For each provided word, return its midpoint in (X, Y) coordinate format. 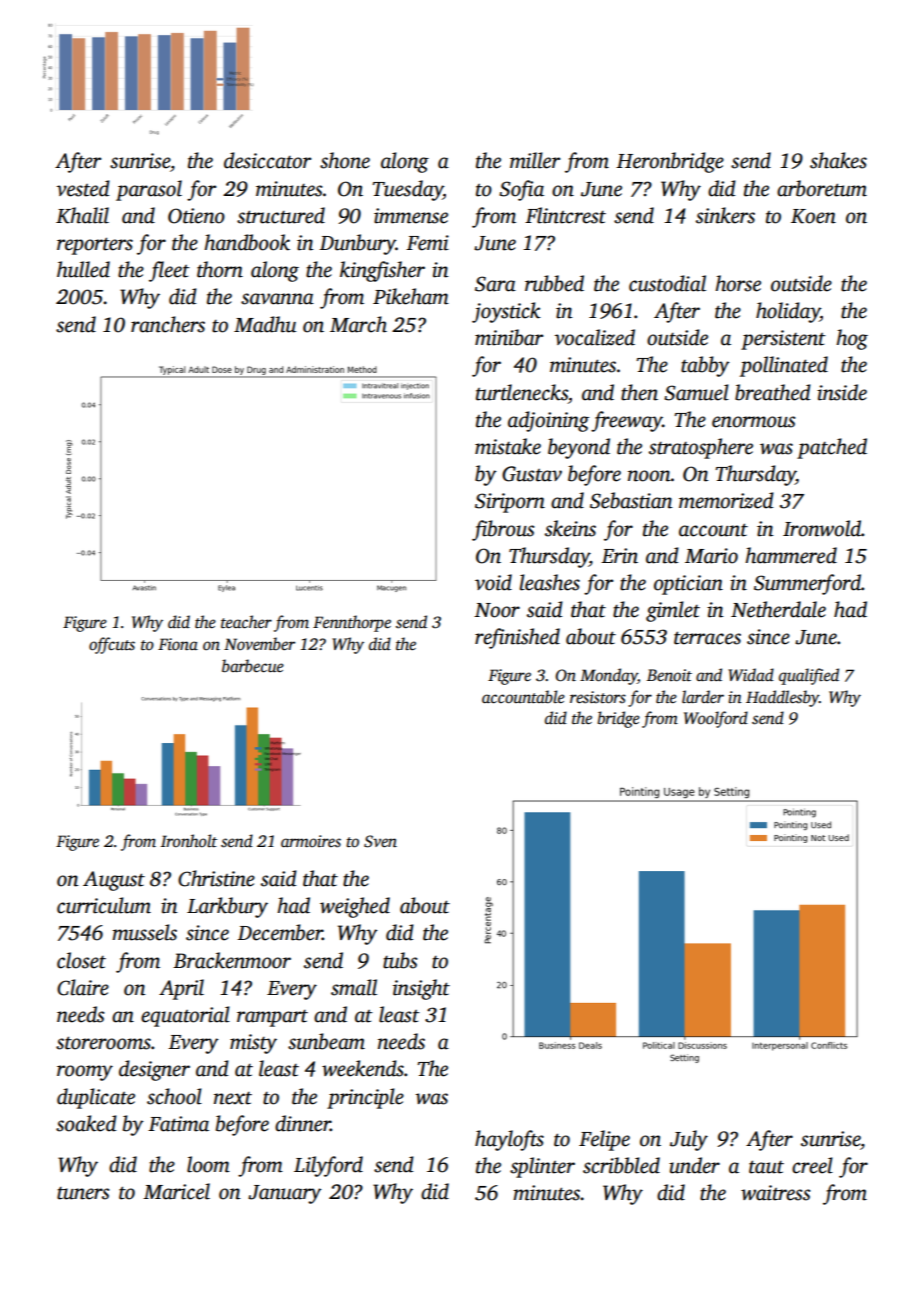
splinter (542, 1167)
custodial (667, 283)
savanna (277, 299)
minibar (509, 337)
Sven (380, 841)
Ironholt (189, 841)
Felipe (604, 1140)
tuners (83, 1193)
